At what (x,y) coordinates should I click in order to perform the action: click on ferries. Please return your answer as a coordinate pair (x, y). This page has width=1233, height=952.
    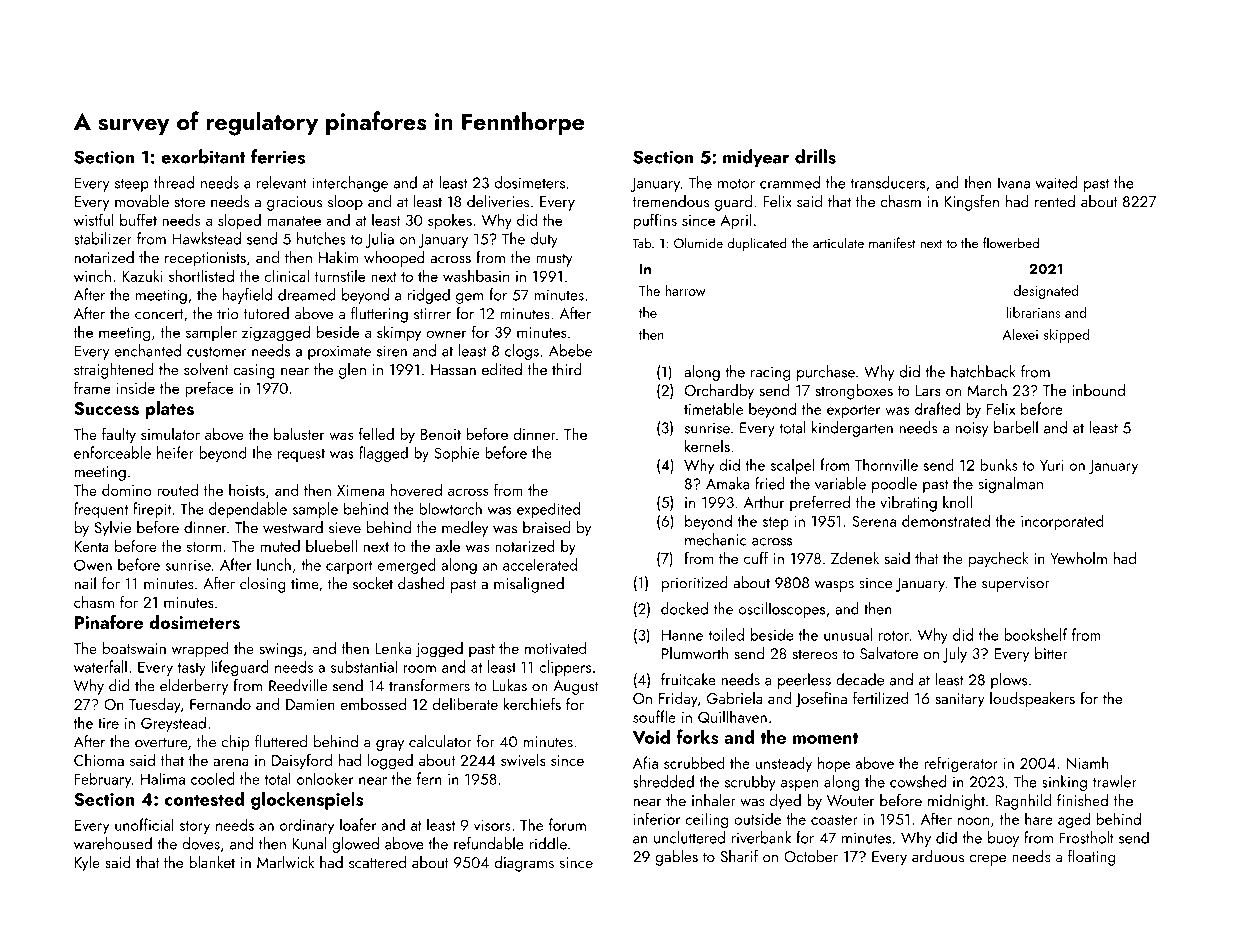
    Looking at the image, I should click on (278, 156).
